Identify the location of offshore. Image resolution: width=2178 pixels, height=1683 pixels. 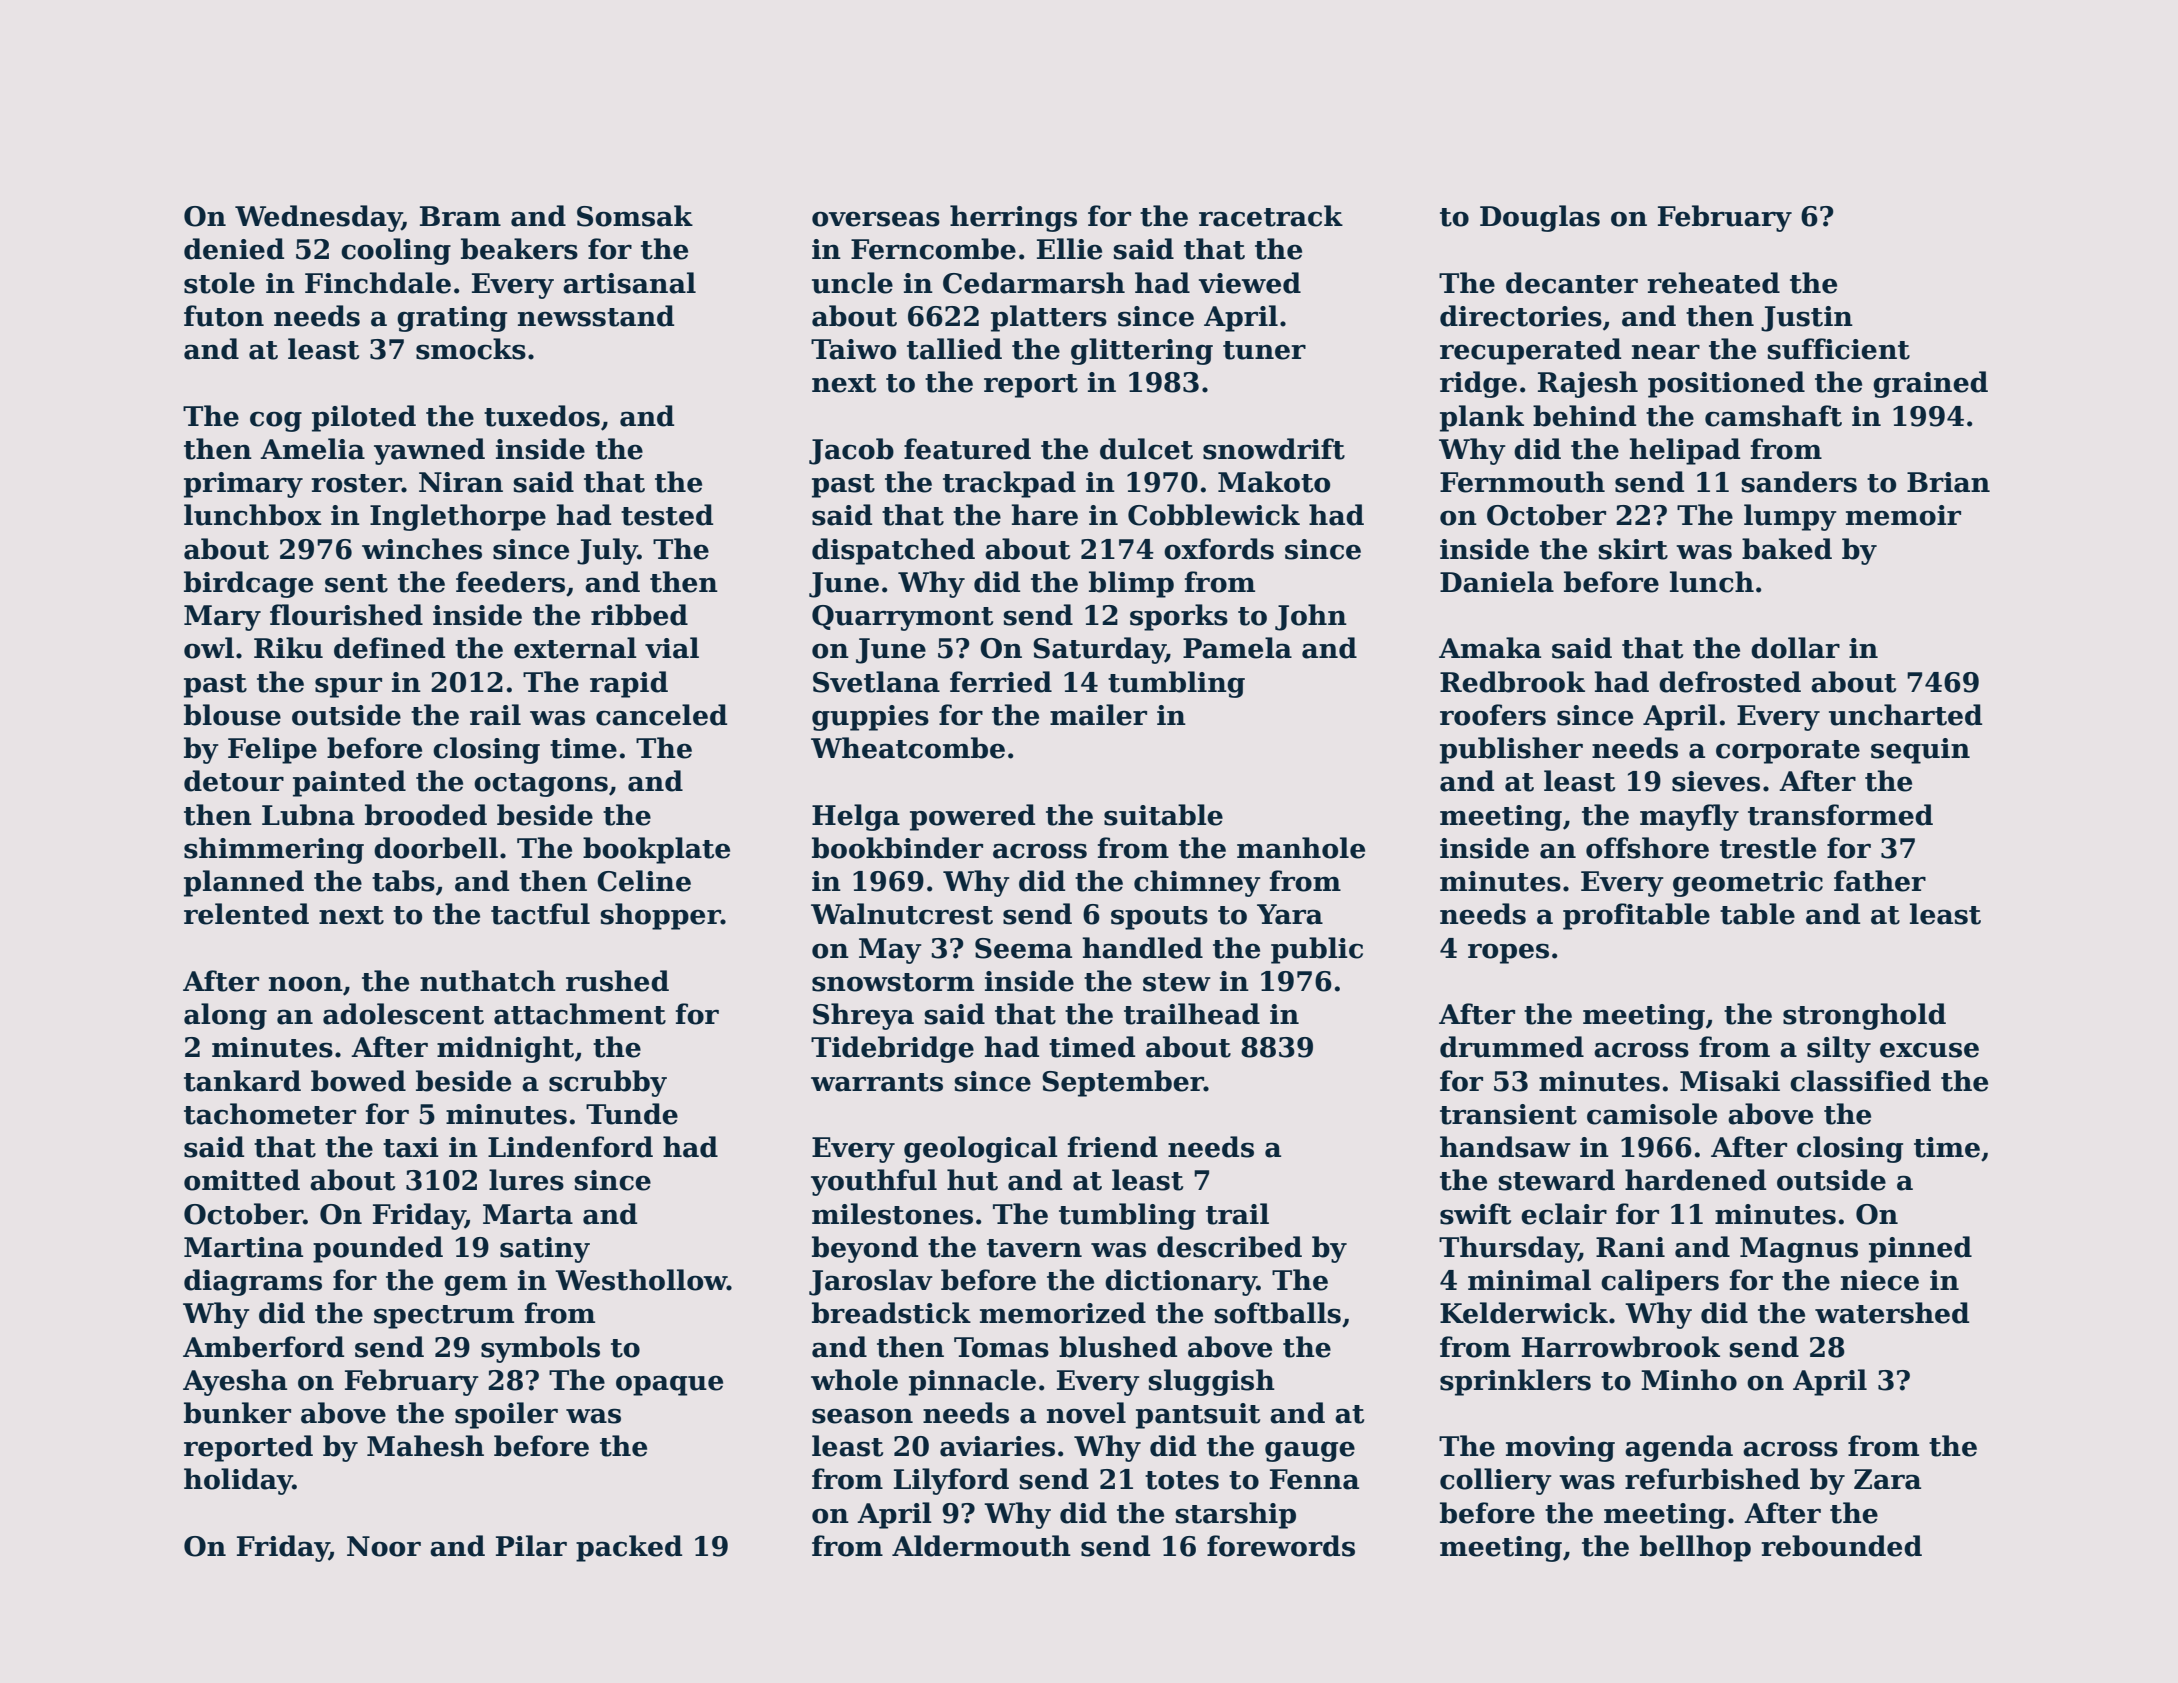
(1647, 848).
